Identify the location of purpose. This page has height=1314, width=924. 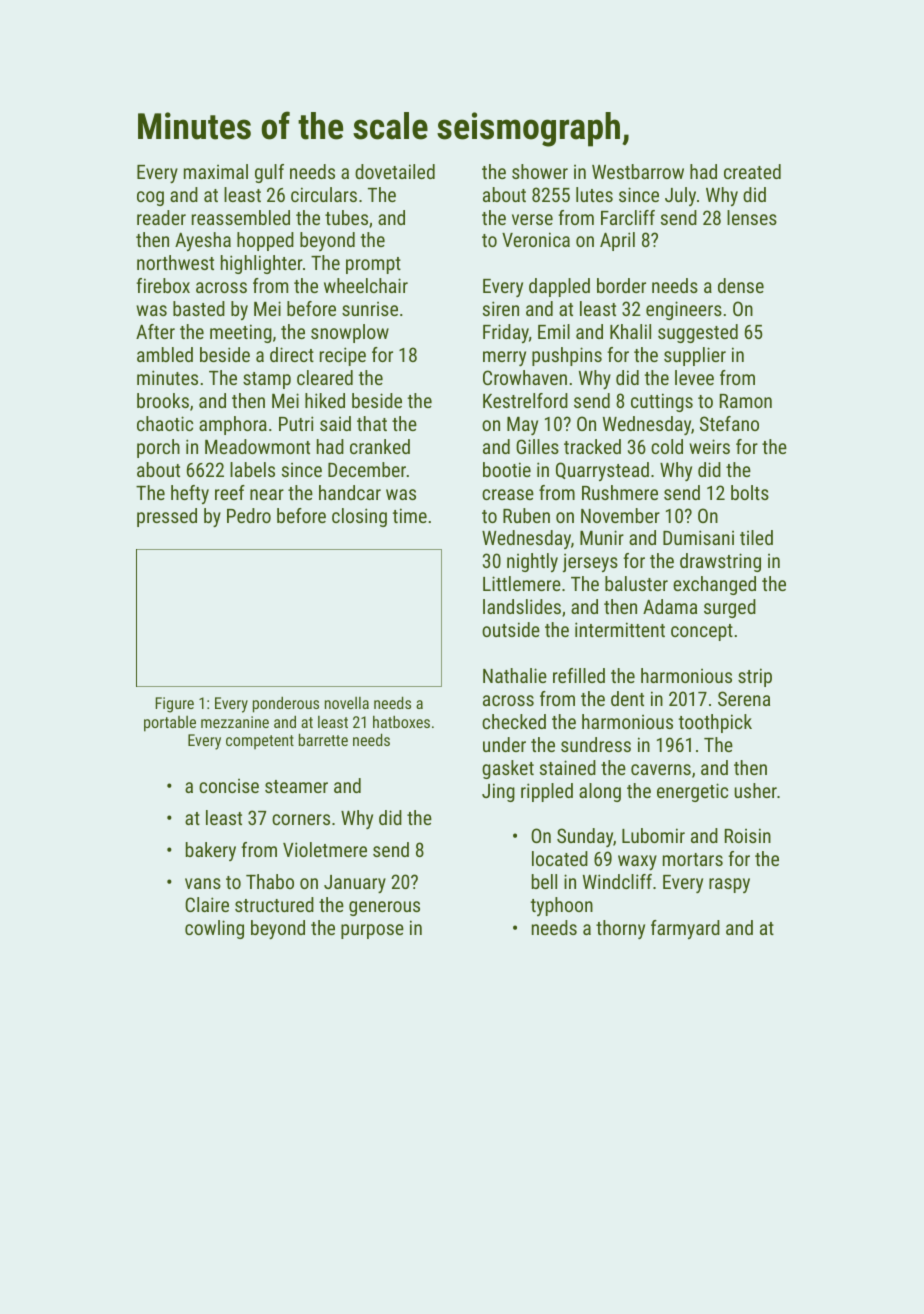
(372, 931).
